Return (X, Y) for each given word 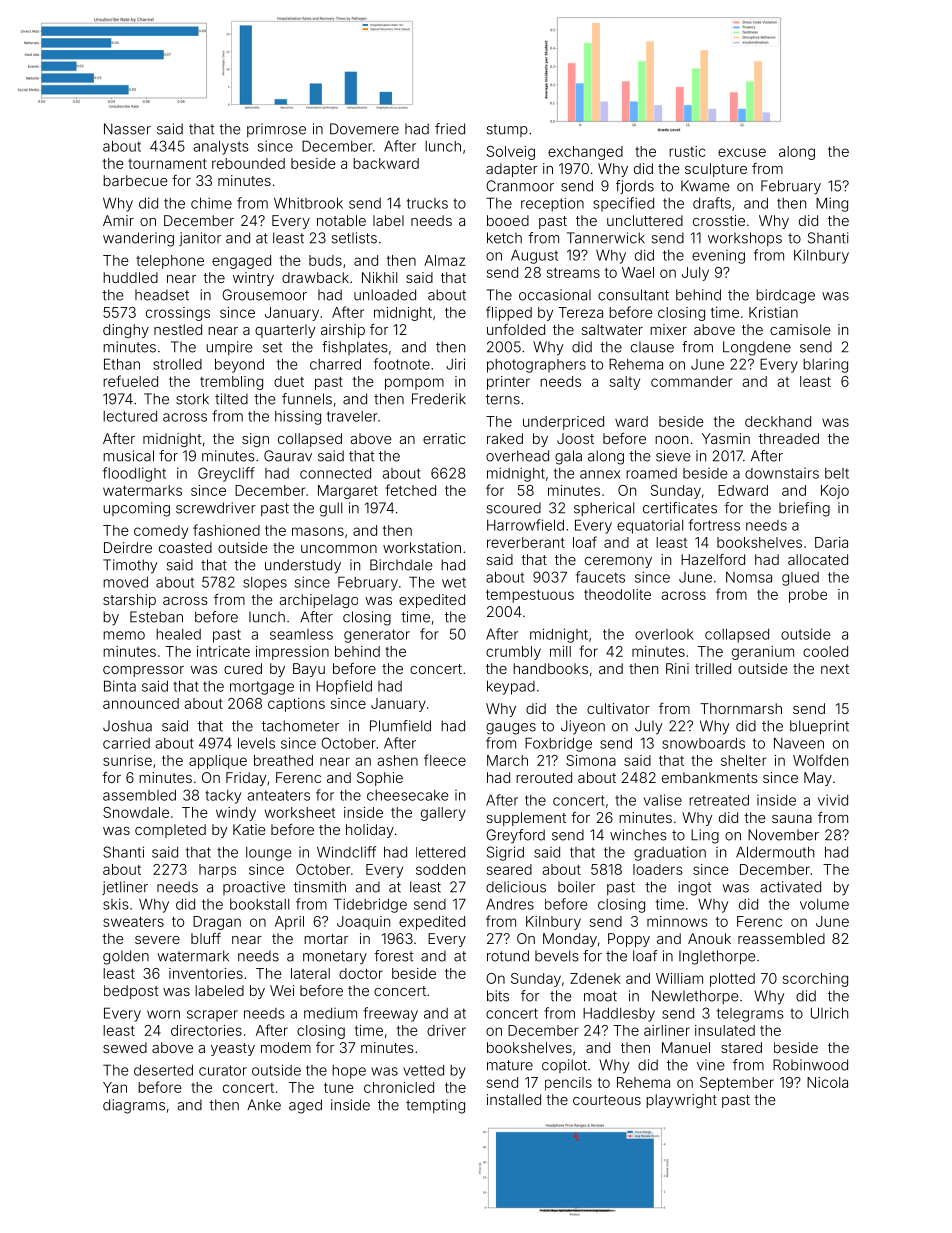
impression (292, 653)
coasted (185, 547)
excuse (742, 152)
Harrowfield (525, 525)
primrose (276, 130)
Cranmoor (520, 186)
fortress (714, 525)
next (835, 669)
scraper (212, 1016)
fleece (445, 760)
